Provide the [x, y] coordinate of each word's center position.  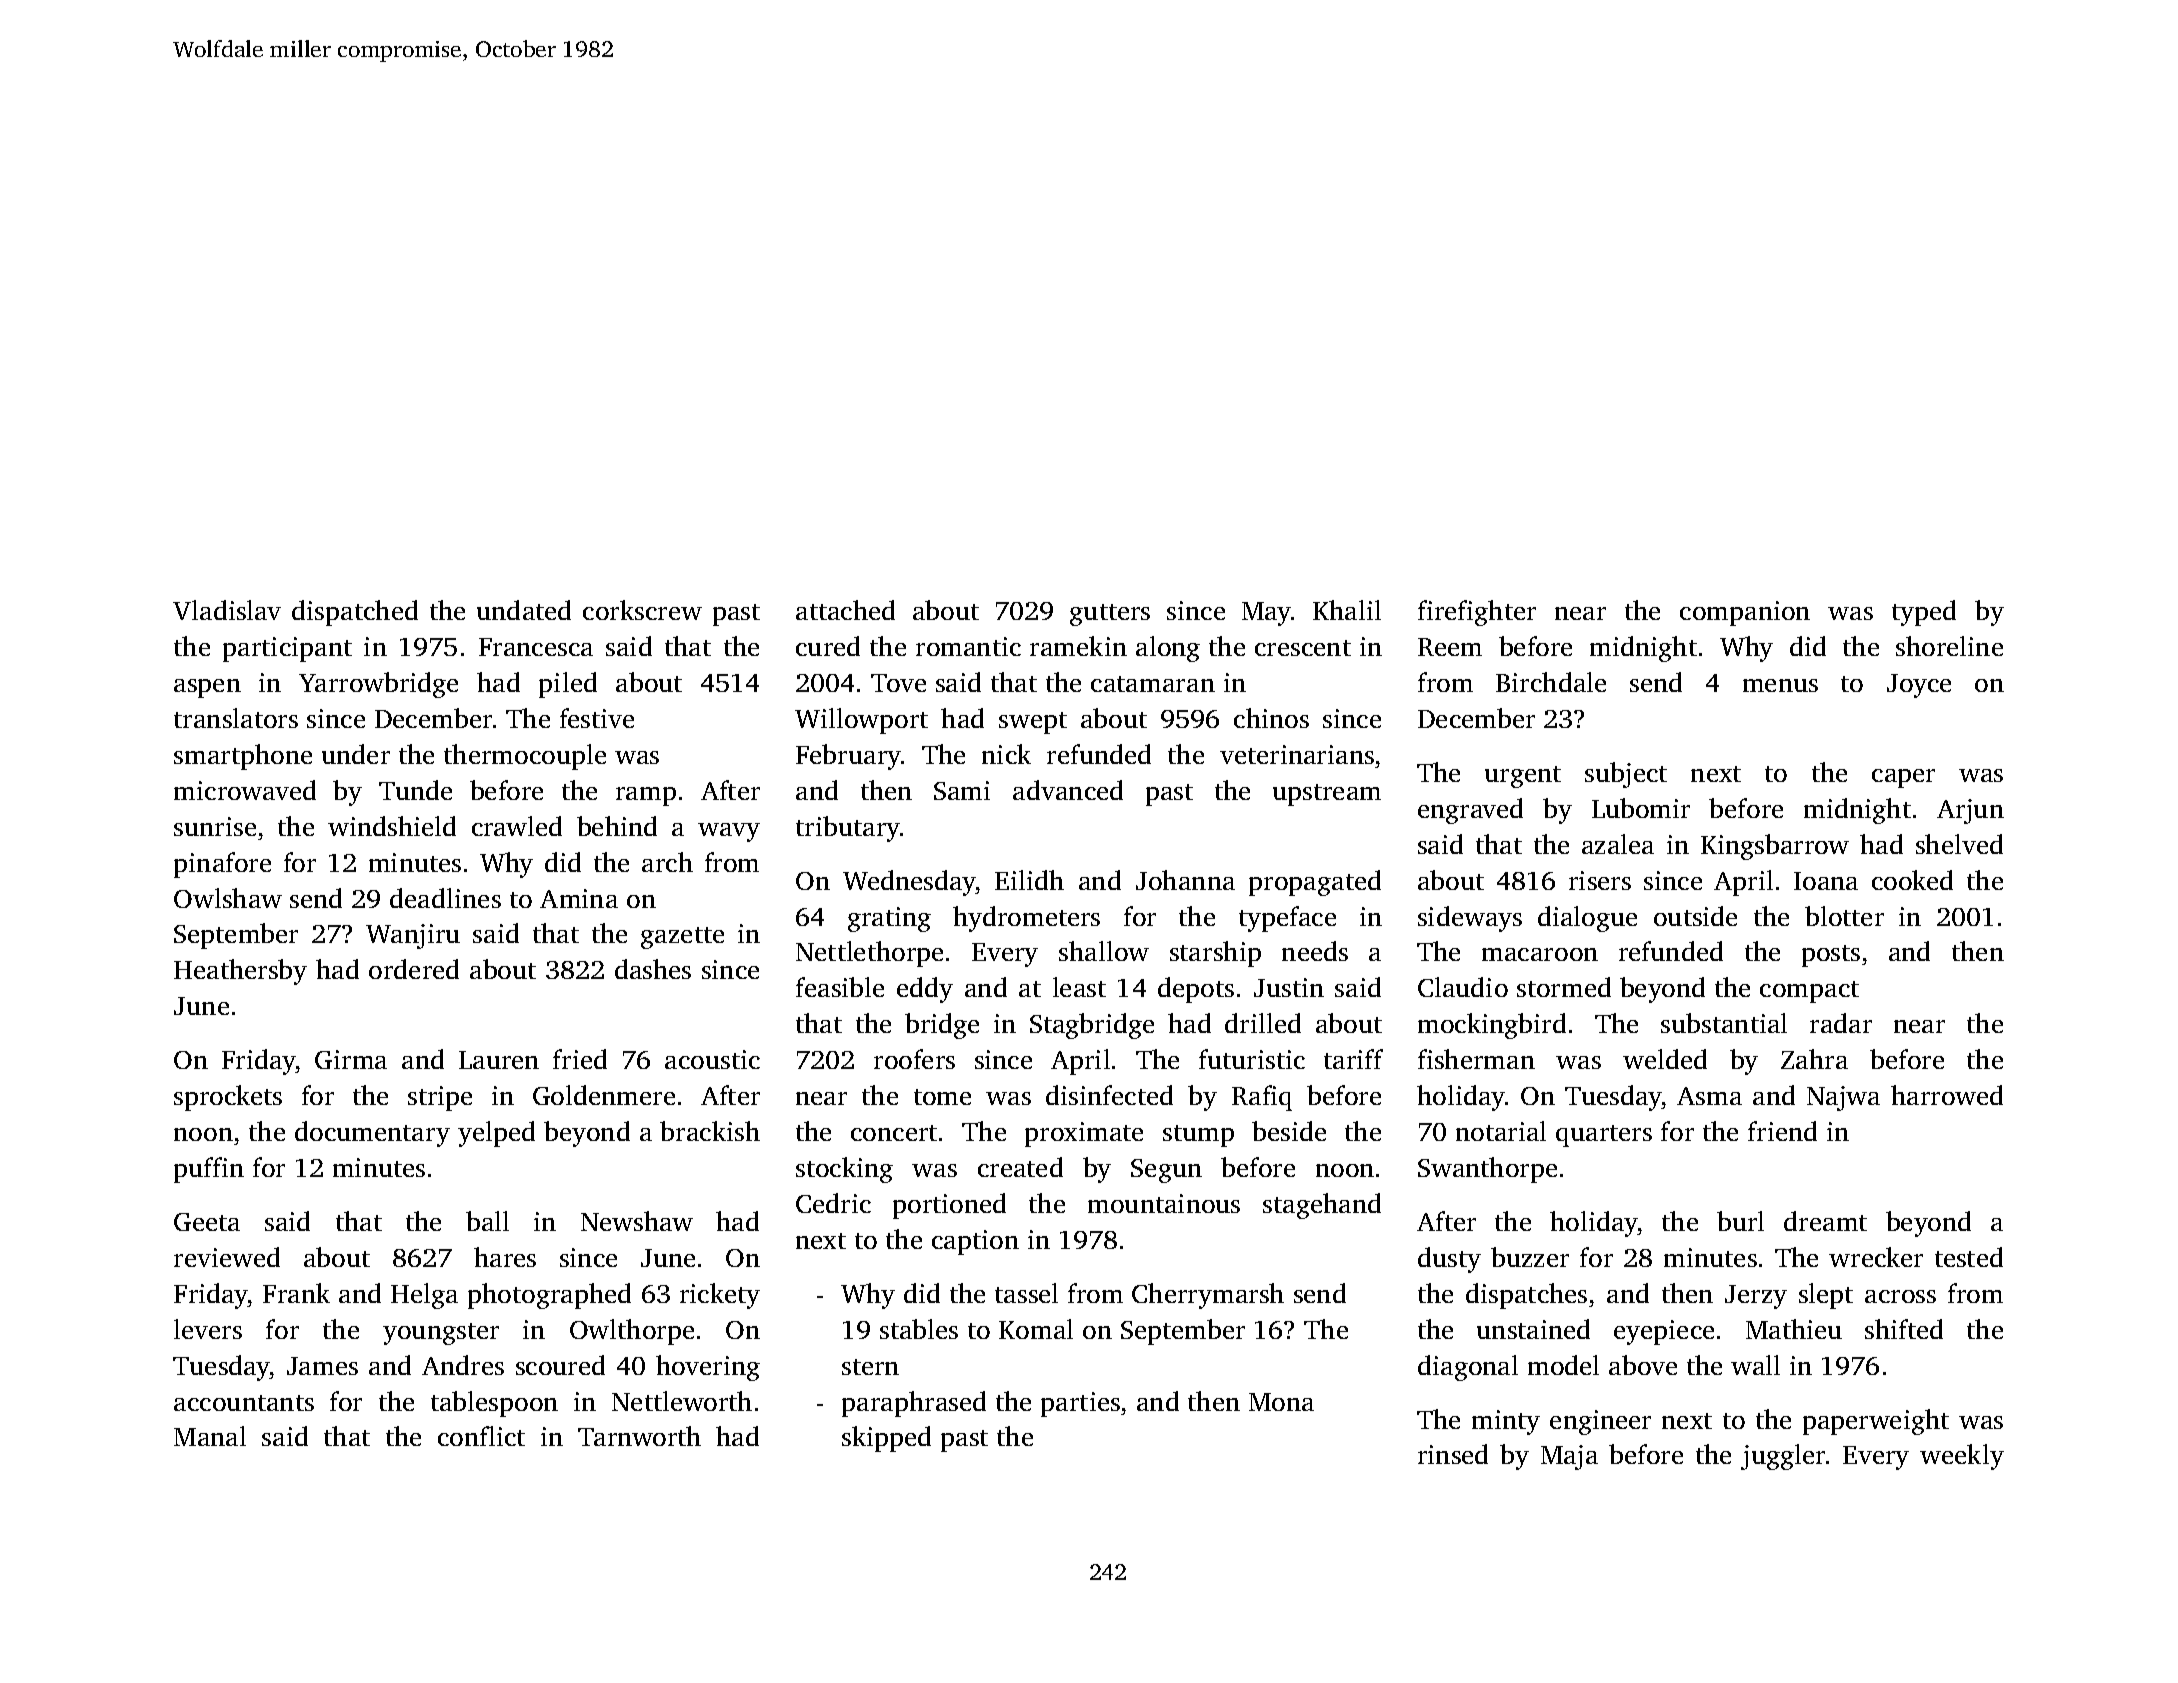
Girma [351, 1059]
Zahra [1814, 1059]
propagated [1315, 883]
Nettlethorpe [869, 954]
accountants [244, 1403]
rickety [720, 1296]
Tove [898, 683]
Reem [1450, 647]
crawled [517, 826]
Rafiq [1262, 1098]
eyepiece [1664, 1332]
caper [1903, 778]
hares [505, 1257]
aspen [207, 688]
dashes [653, 969]
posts [1831, 956]
